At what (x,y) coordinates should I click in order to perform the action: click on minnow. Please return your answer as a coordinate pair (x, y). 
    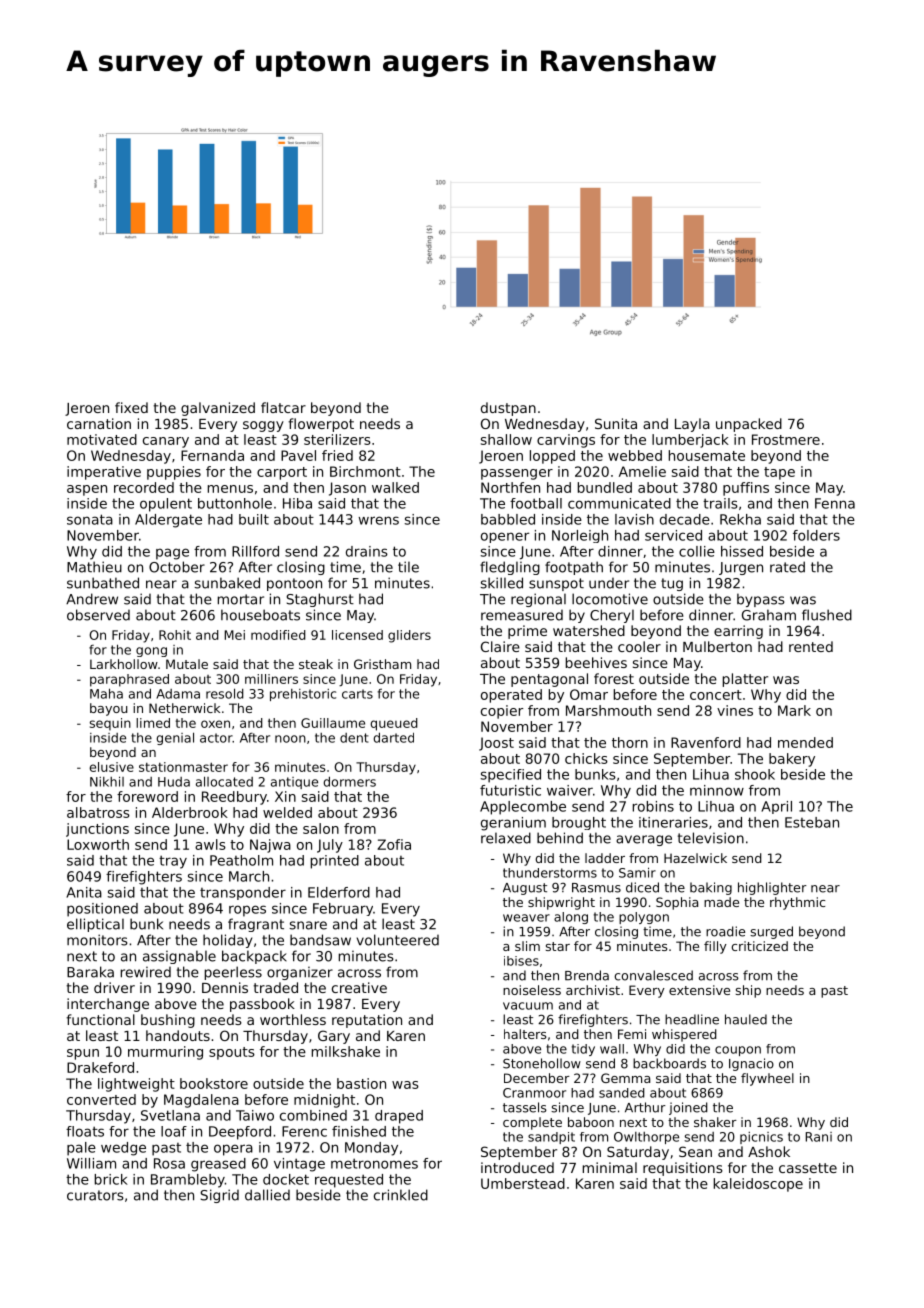
    Looking at the image, I should click on (717, 790).
